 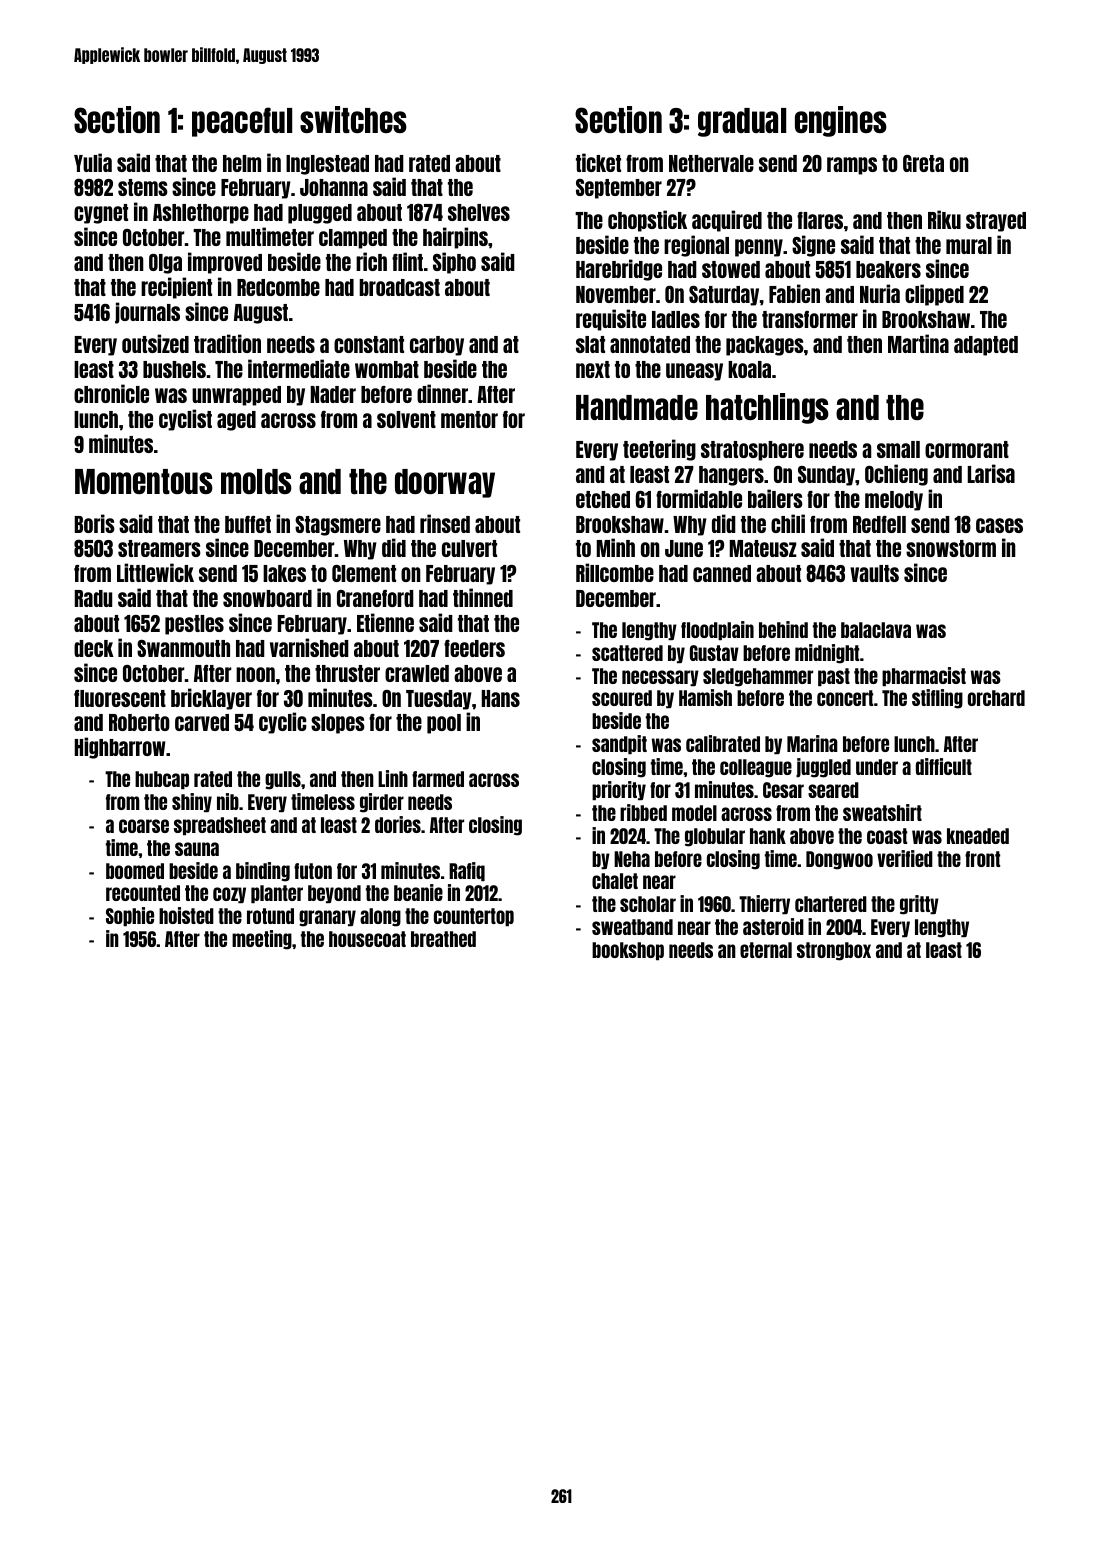 What do you see at coordinates (763, 548) in the page?
I see `Mateusz` at bounding box center [763, 548].
